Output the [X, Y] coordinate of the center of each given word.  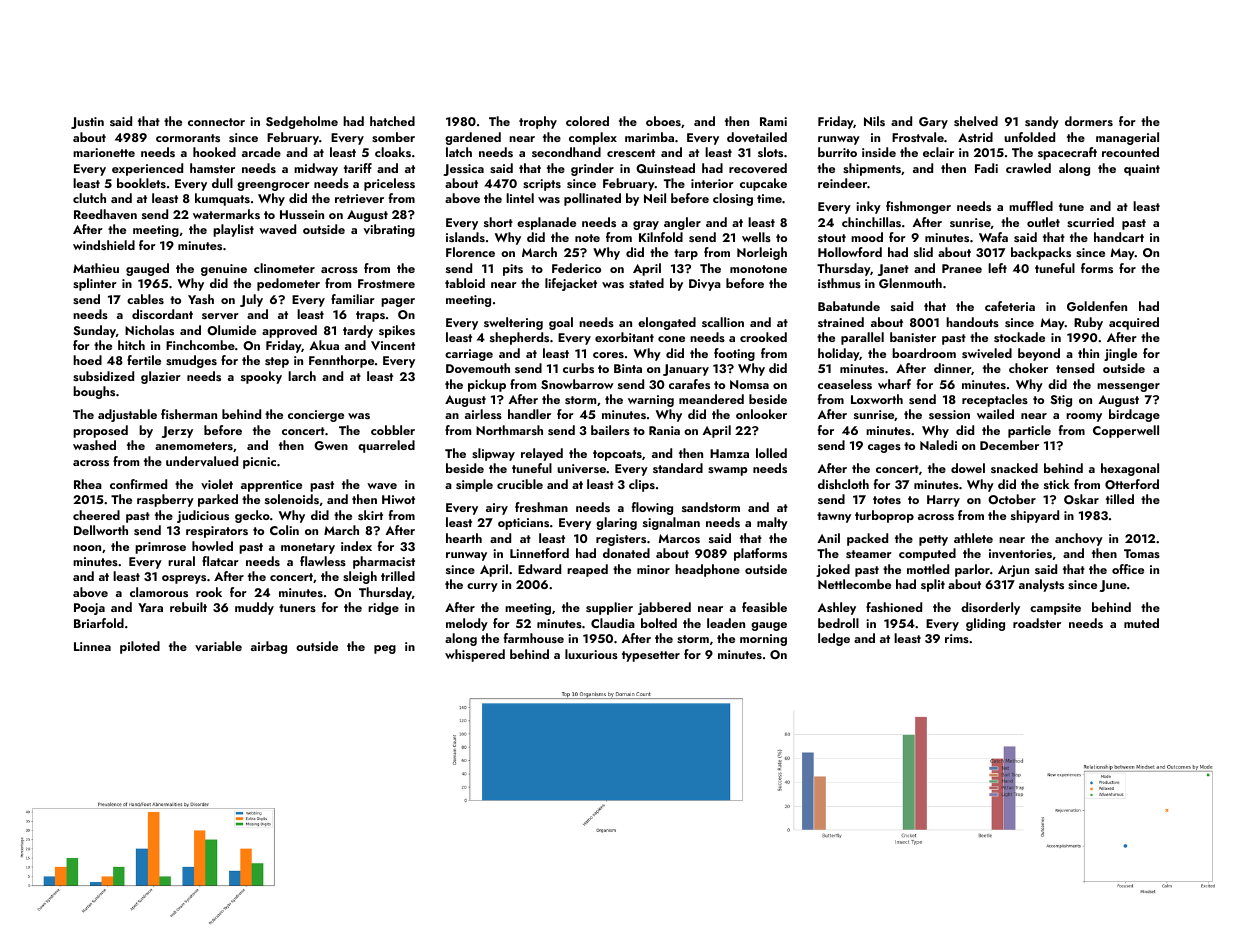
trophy [538, 122]
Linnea [92, 646]
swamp [728, 471]
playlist [233, 230]
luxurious [591, 654]
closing [733, 199]
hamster [212, 168]
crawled [1028, 168]
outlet [1043, 222]
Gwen [331, 446]
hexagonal [1130, 469]
